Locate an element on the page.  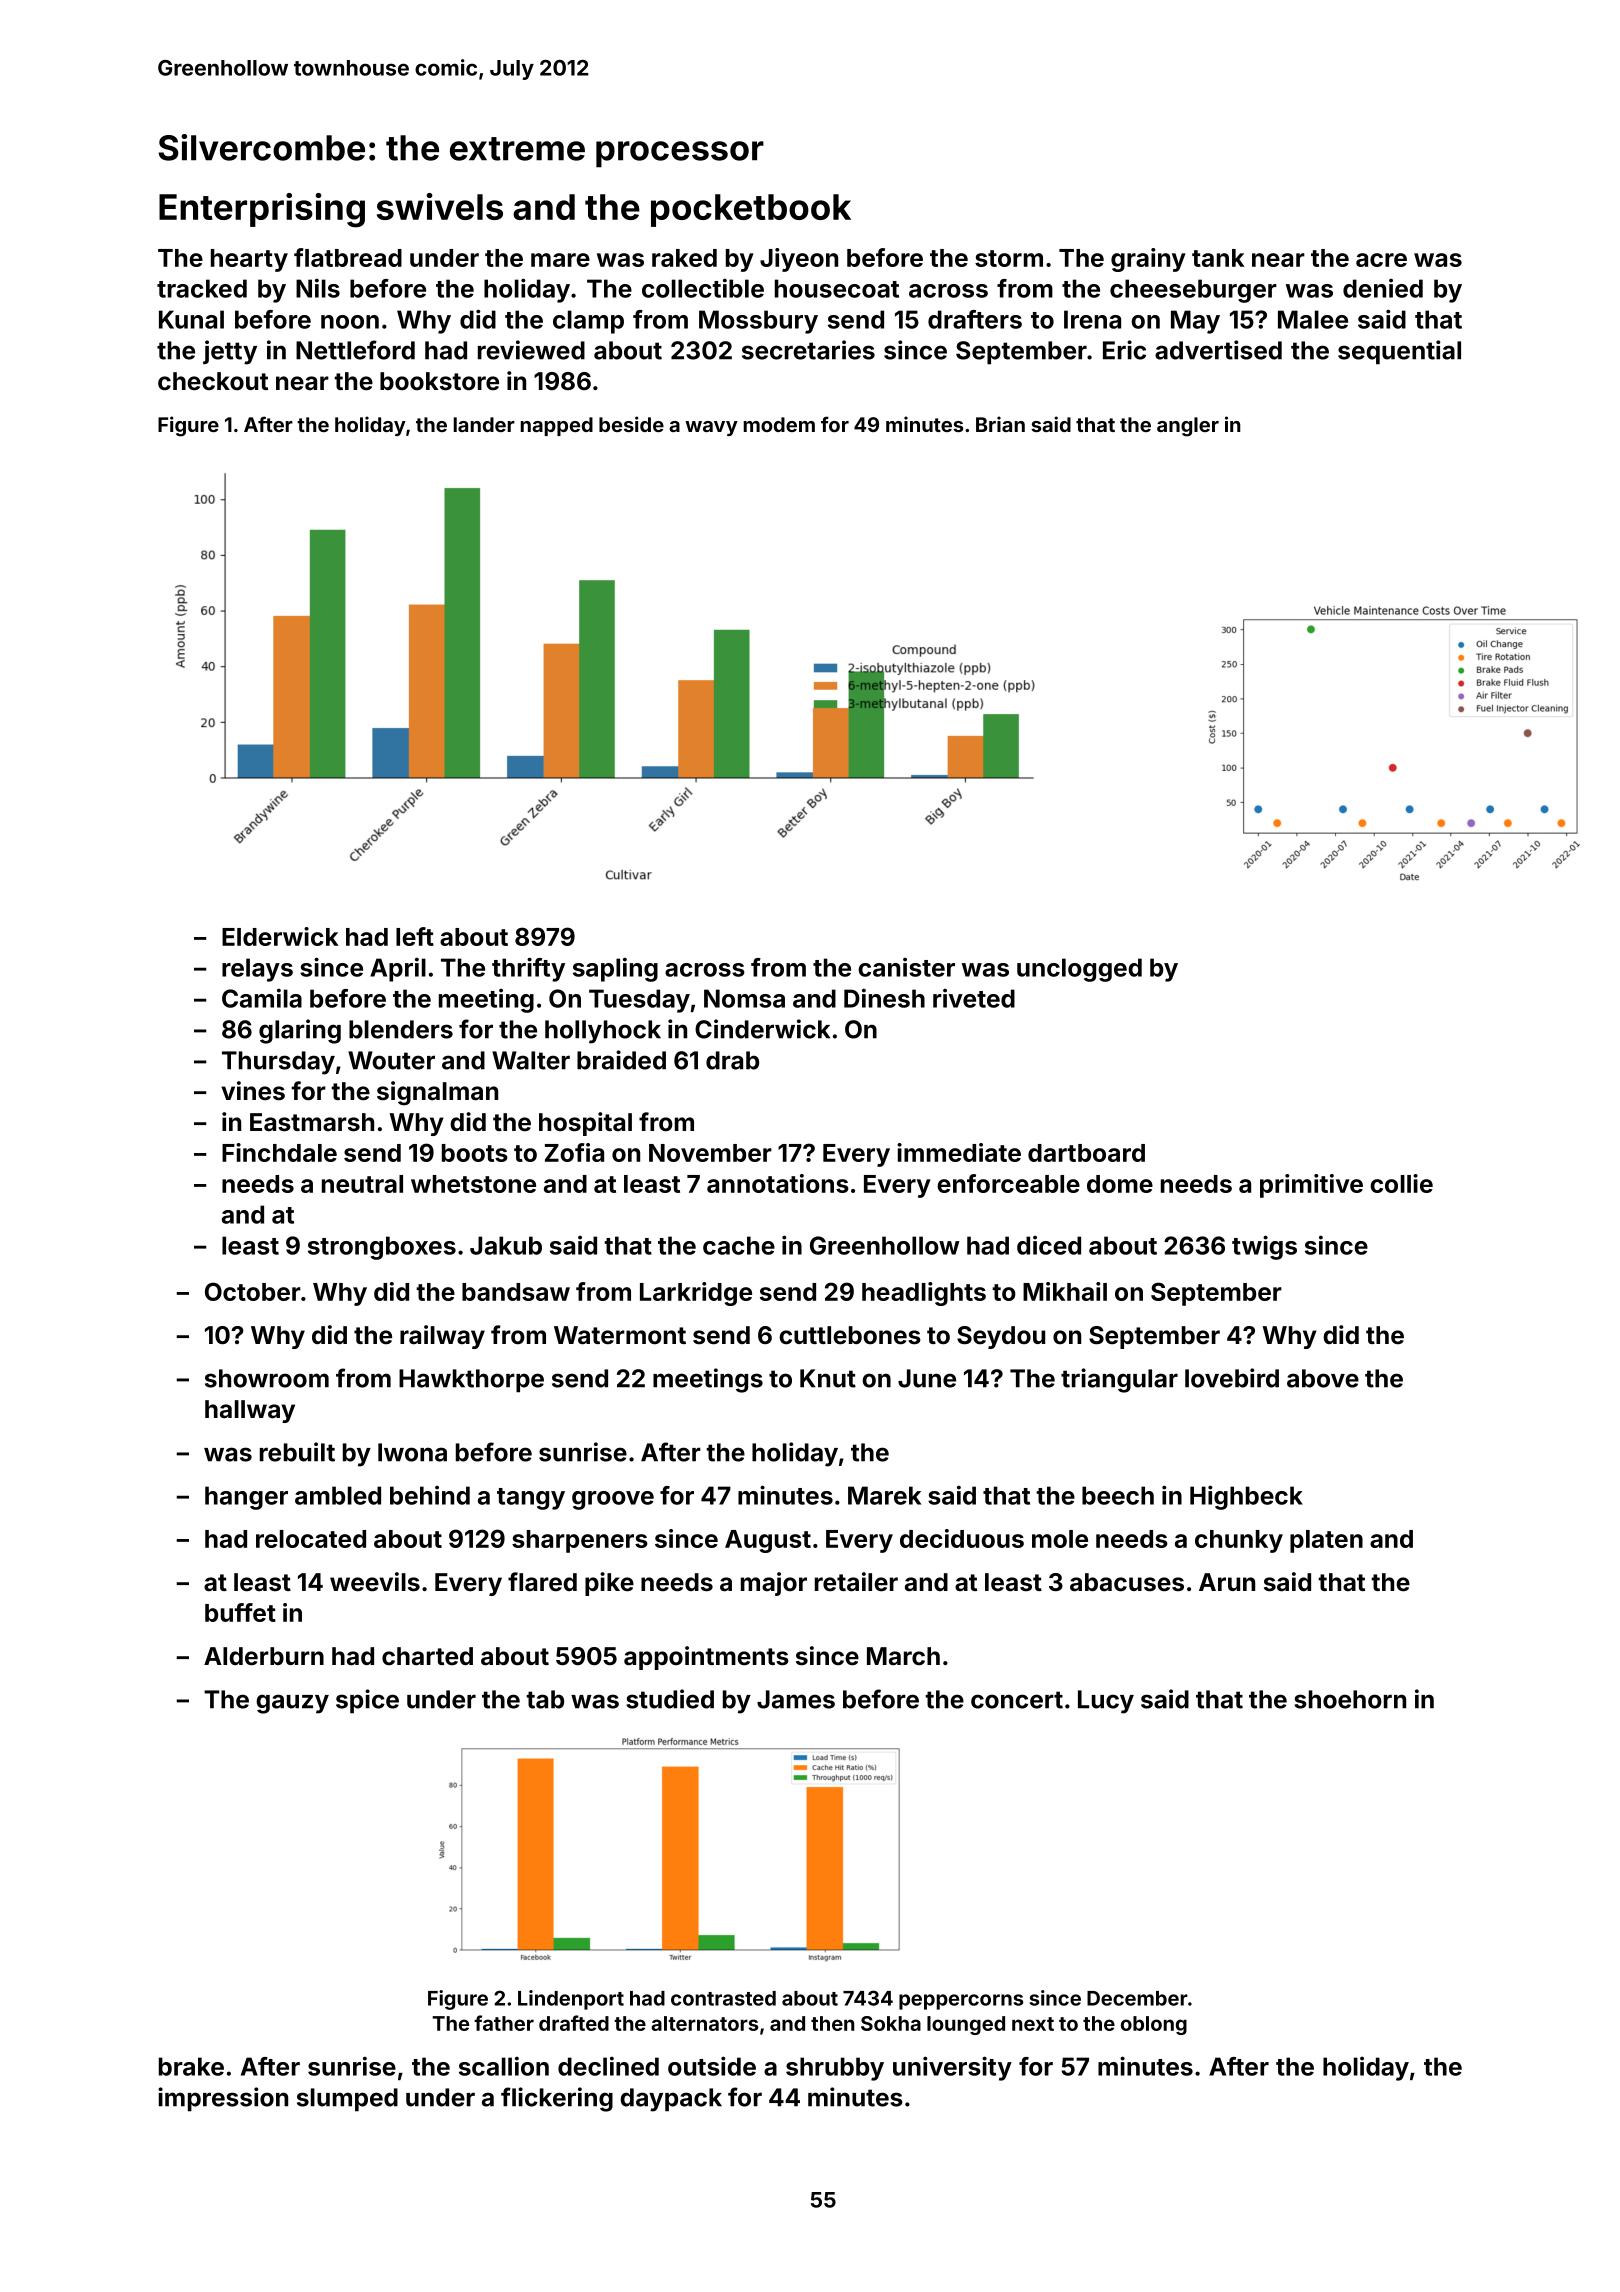
canister is located at coordinates (906, 967).
